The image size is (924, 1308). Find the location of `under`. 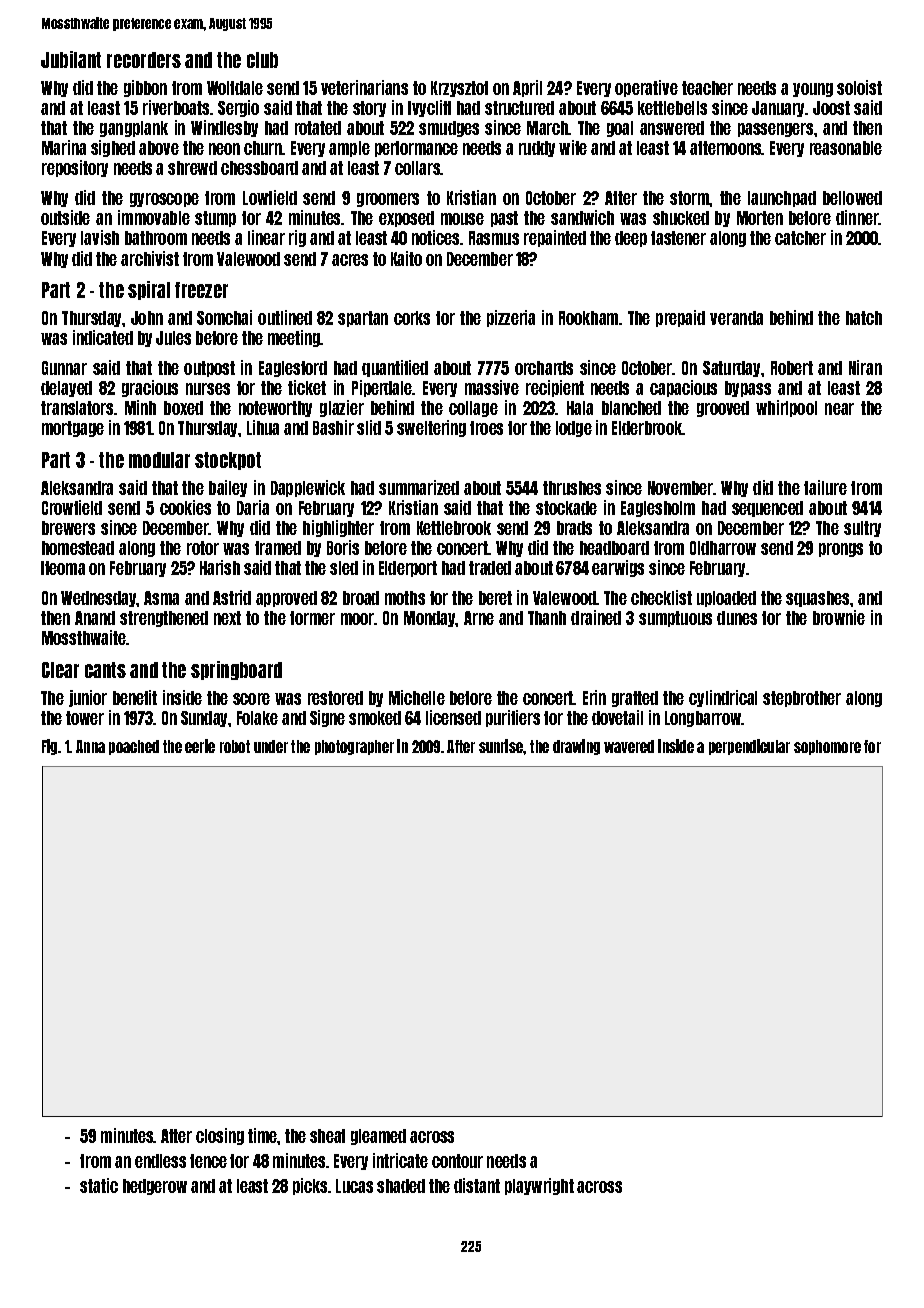

under is located at coordinates (271, 746).
